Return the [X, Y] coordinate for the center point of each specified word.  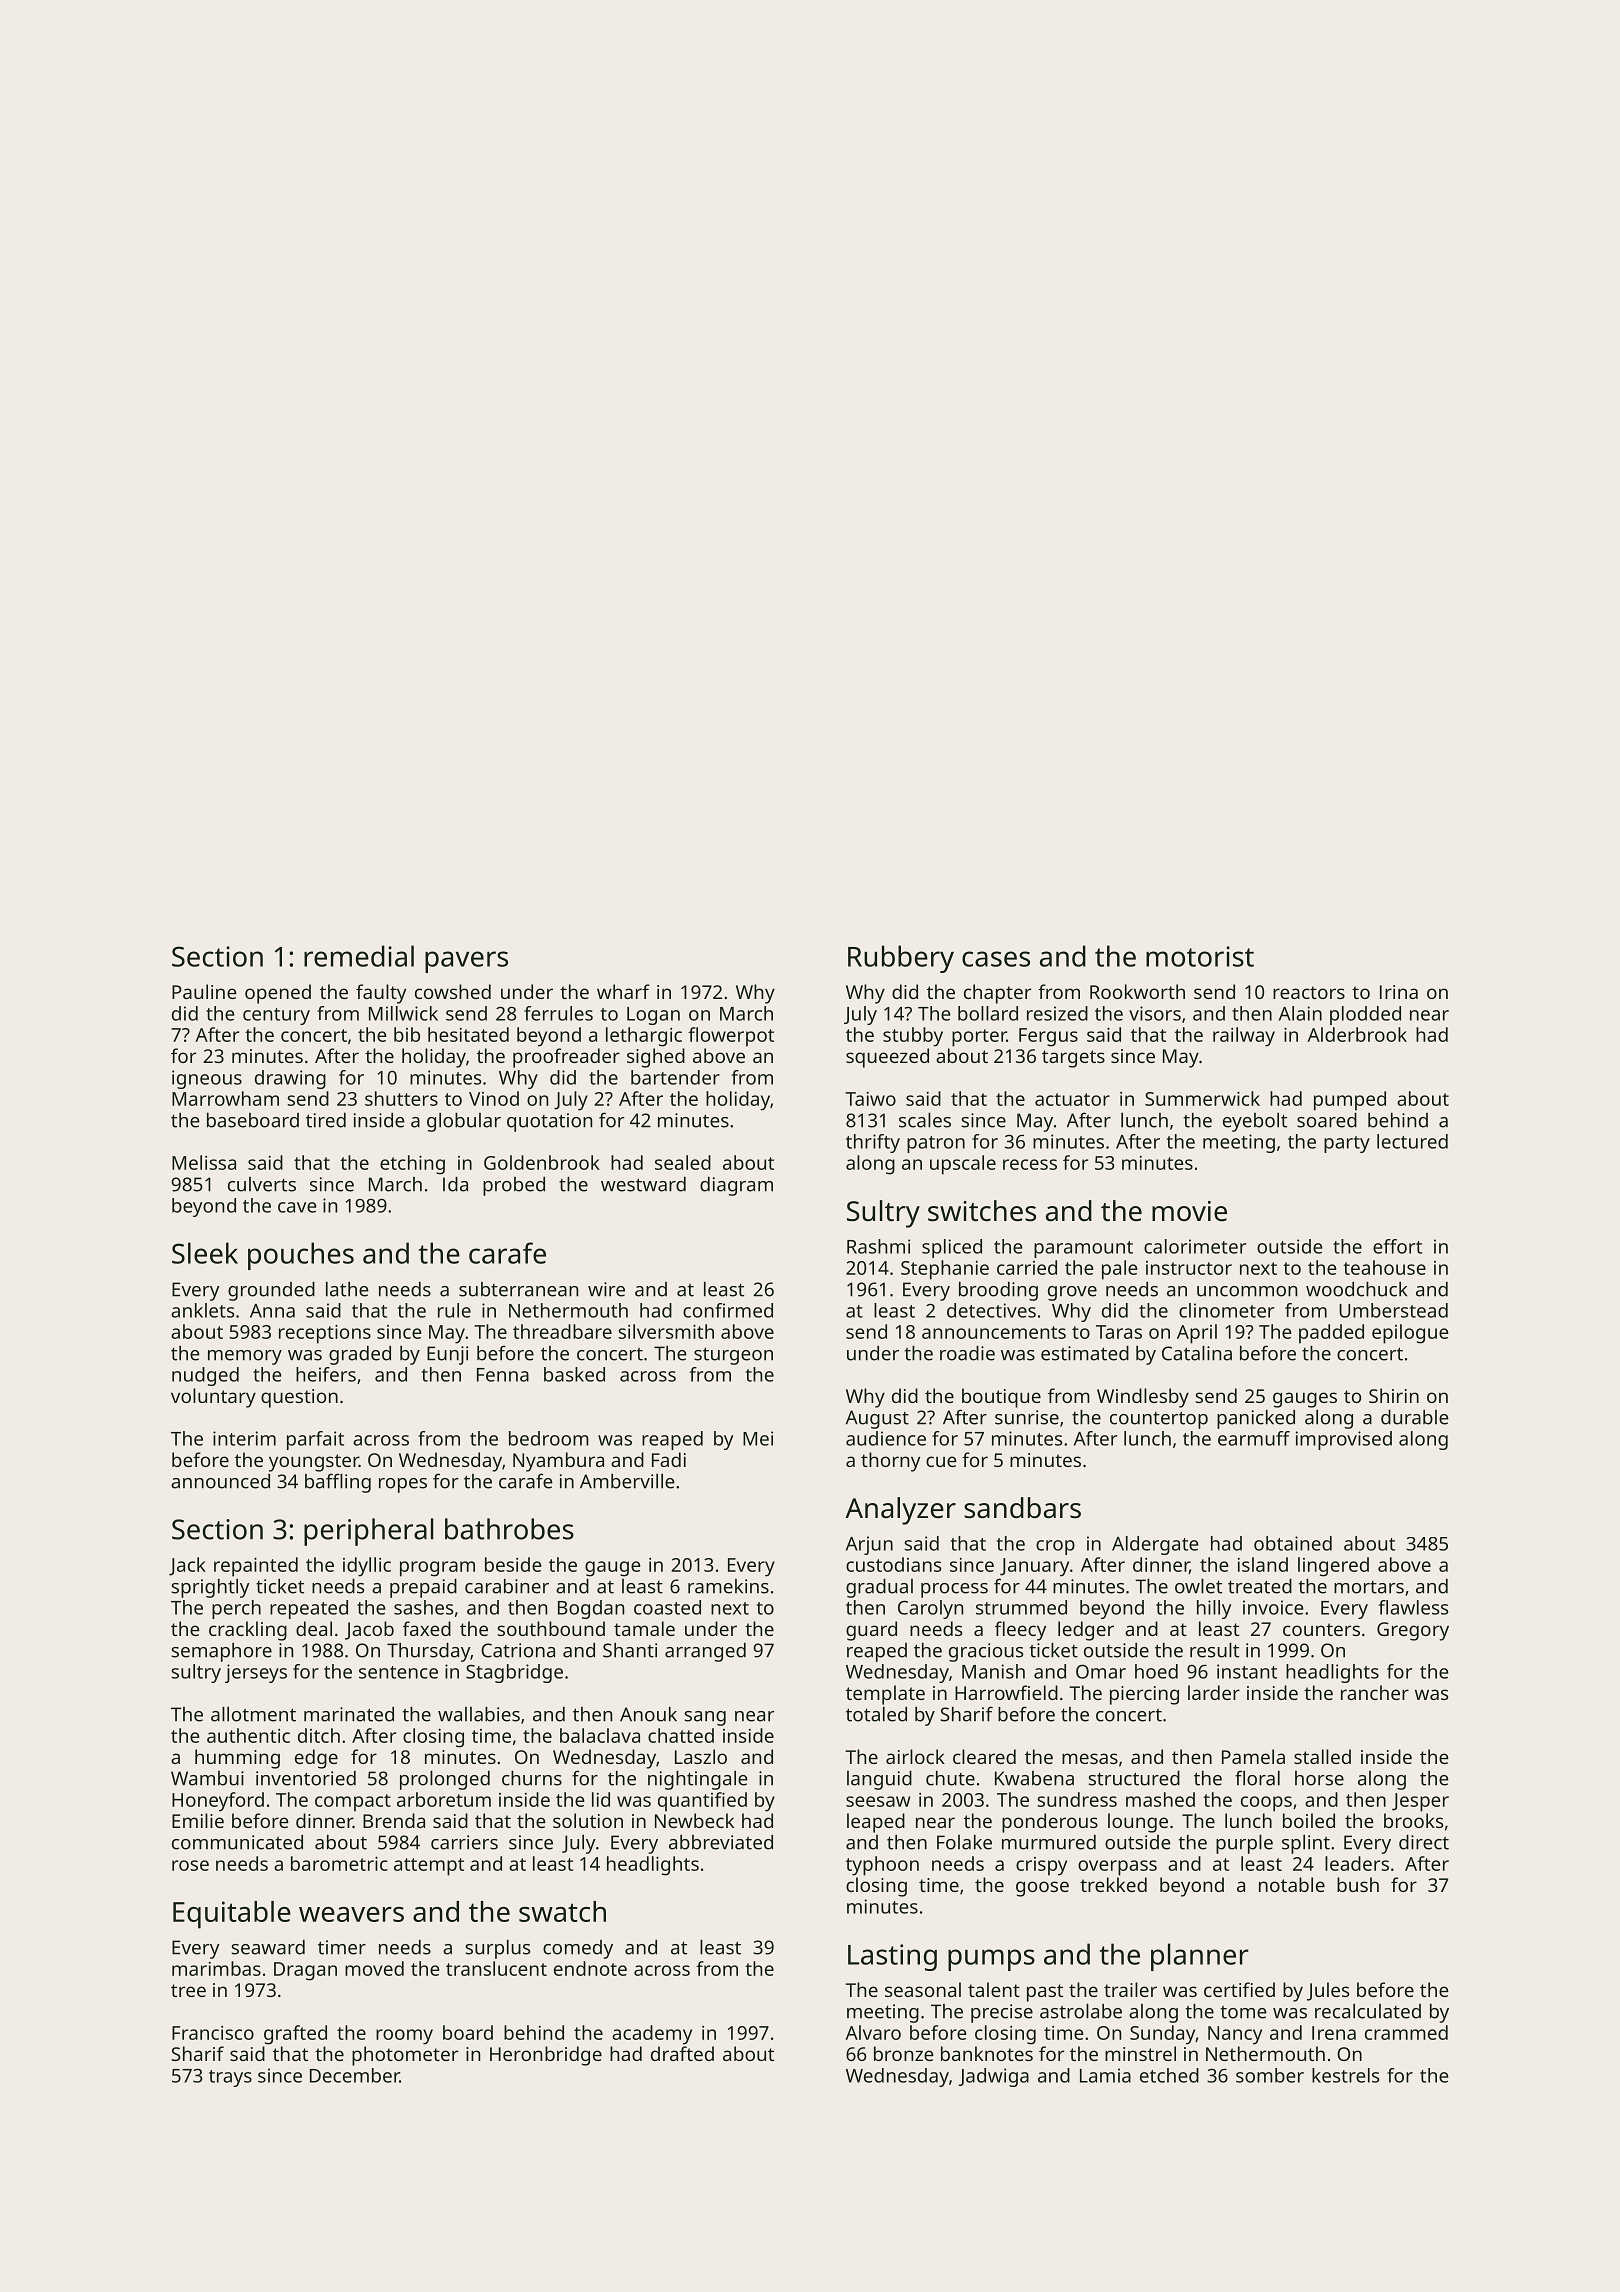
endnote [590, 1968]
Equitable [232, 1915]
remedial [359, 956]
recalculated [1368, 2011]
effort [1397, 1246]
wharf [623, 991]
